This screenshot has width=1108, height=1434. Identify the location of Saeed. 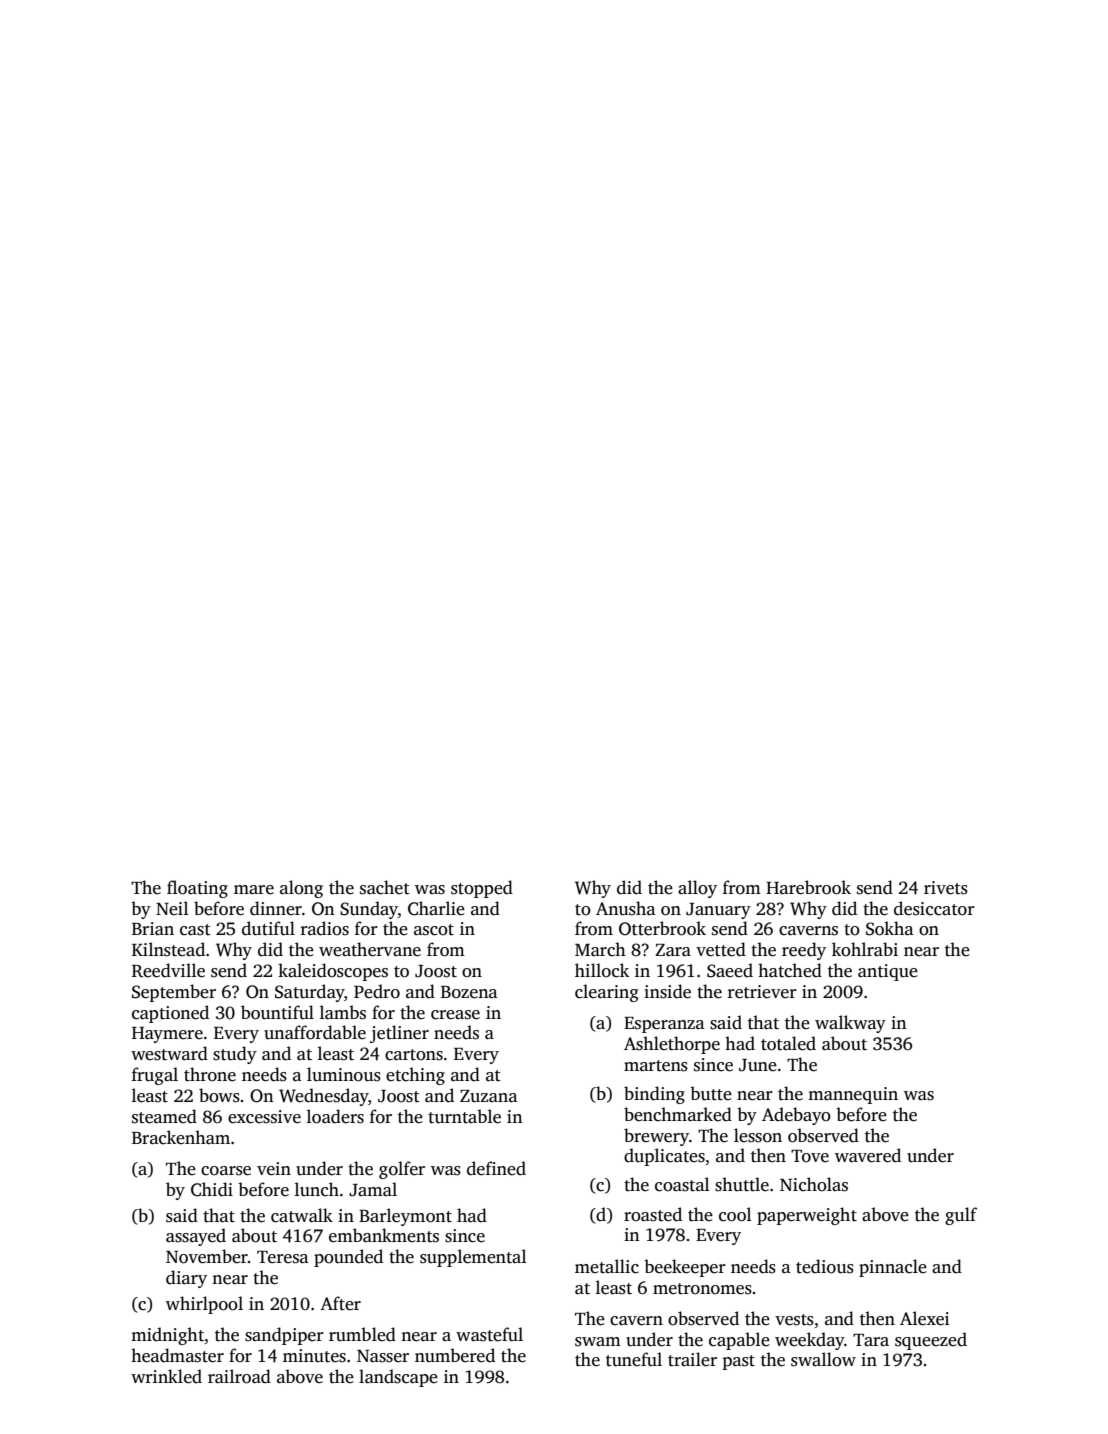
(730, 970).
